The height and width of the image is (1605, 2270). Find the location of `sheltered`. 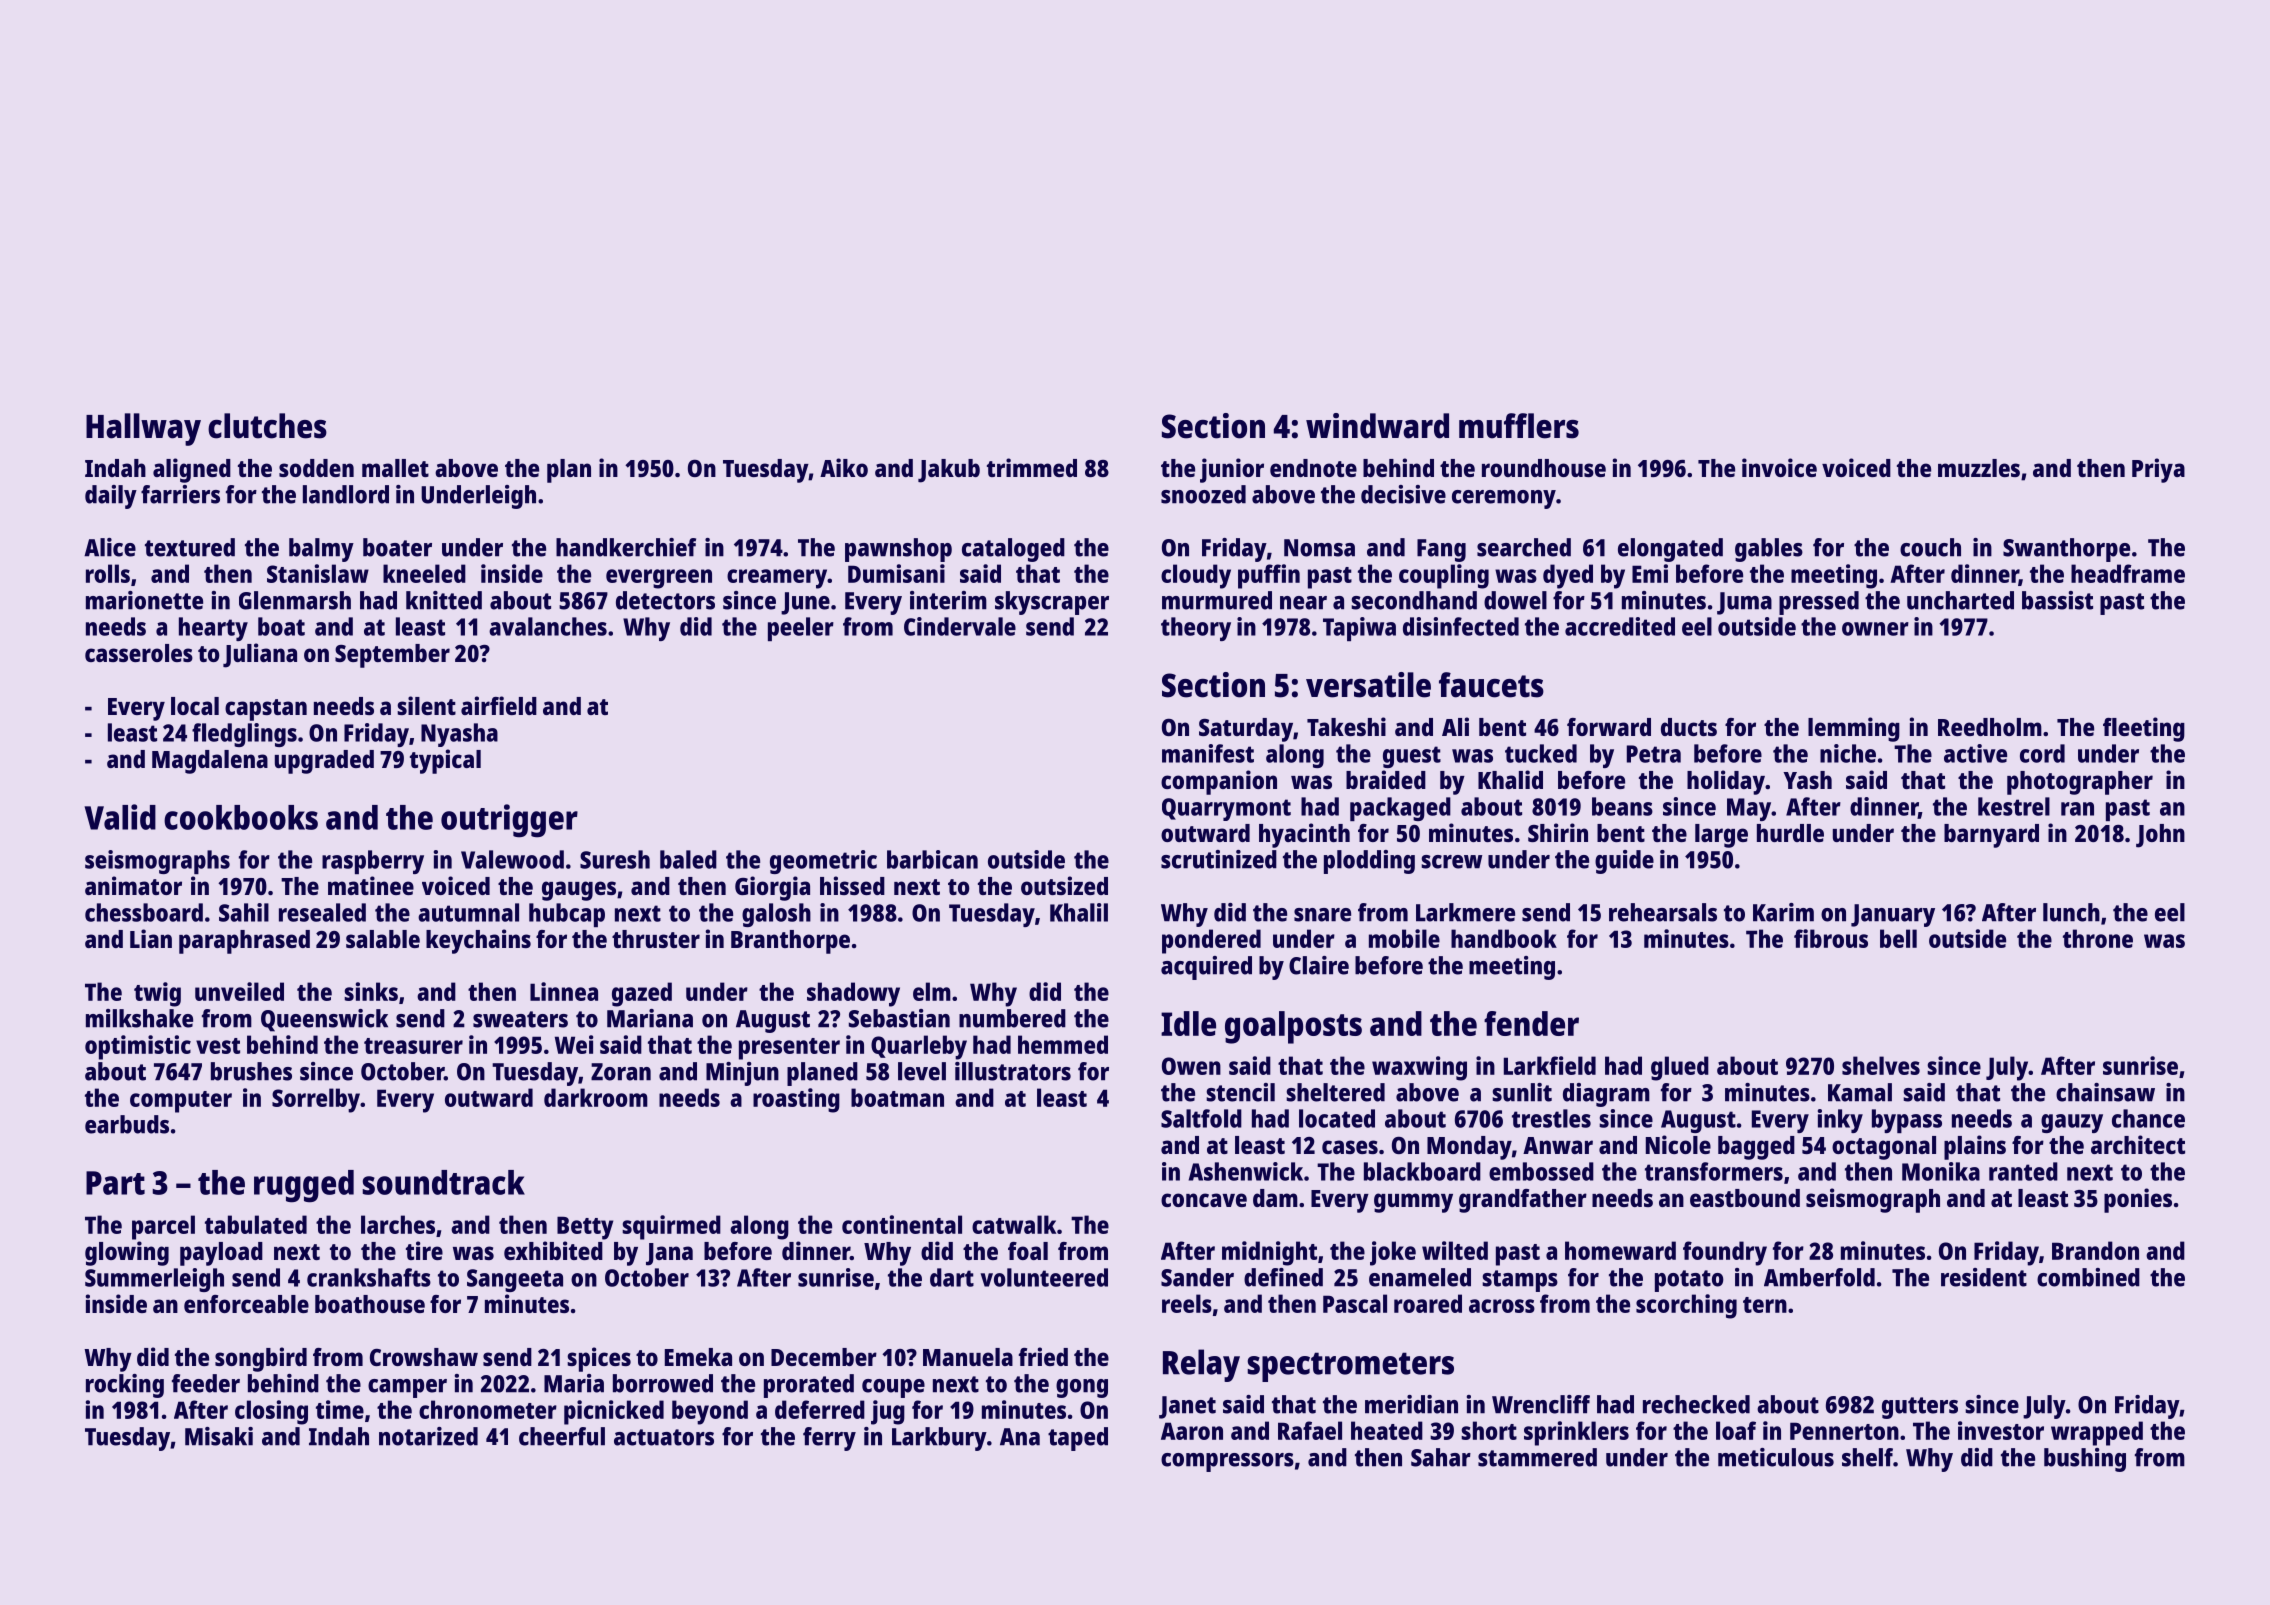

sheltered is located at coordinates (1335, 1092).
